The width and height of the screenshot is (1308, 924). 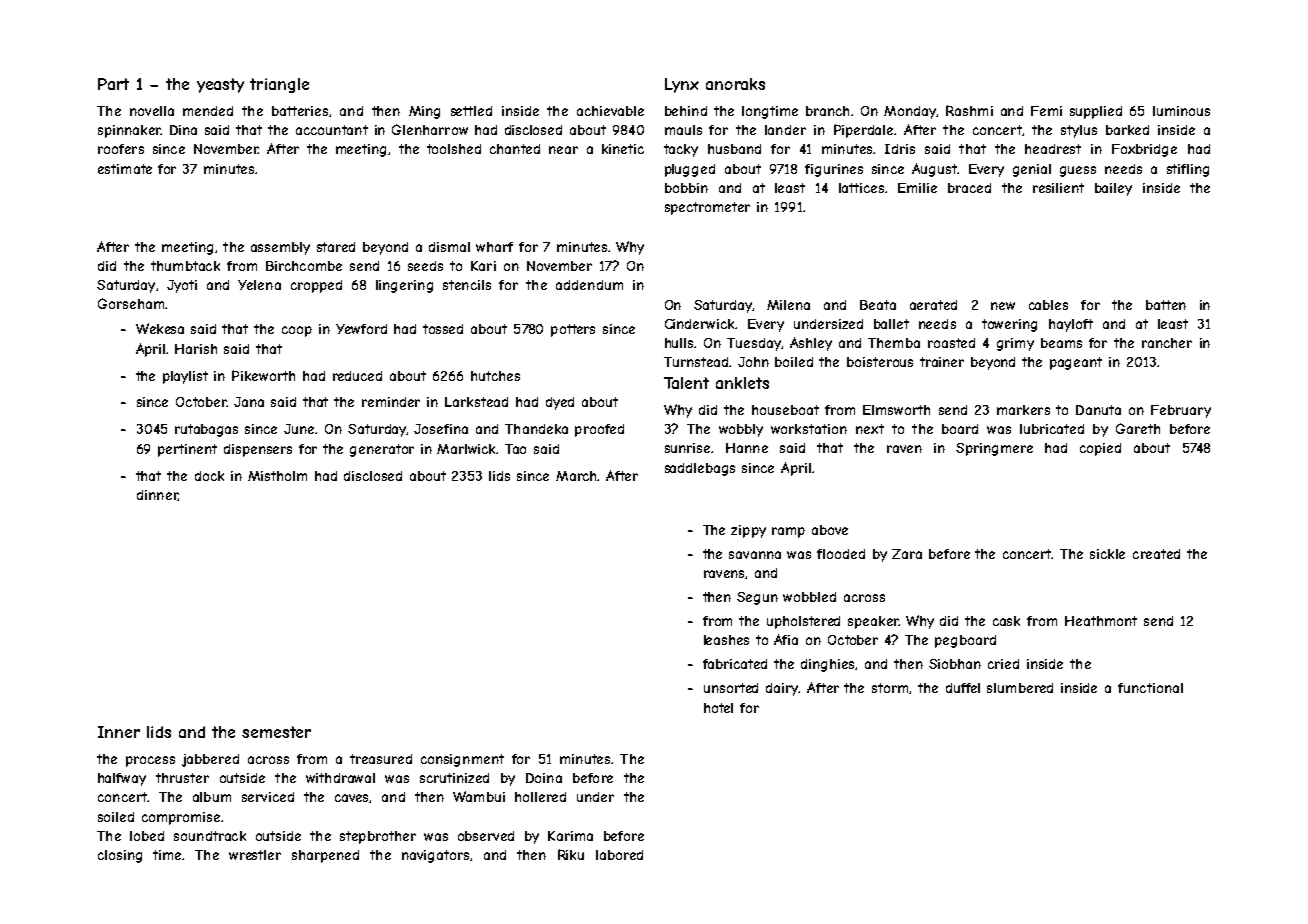 I want to click on withdrawal, so click(x=340, y=778).
